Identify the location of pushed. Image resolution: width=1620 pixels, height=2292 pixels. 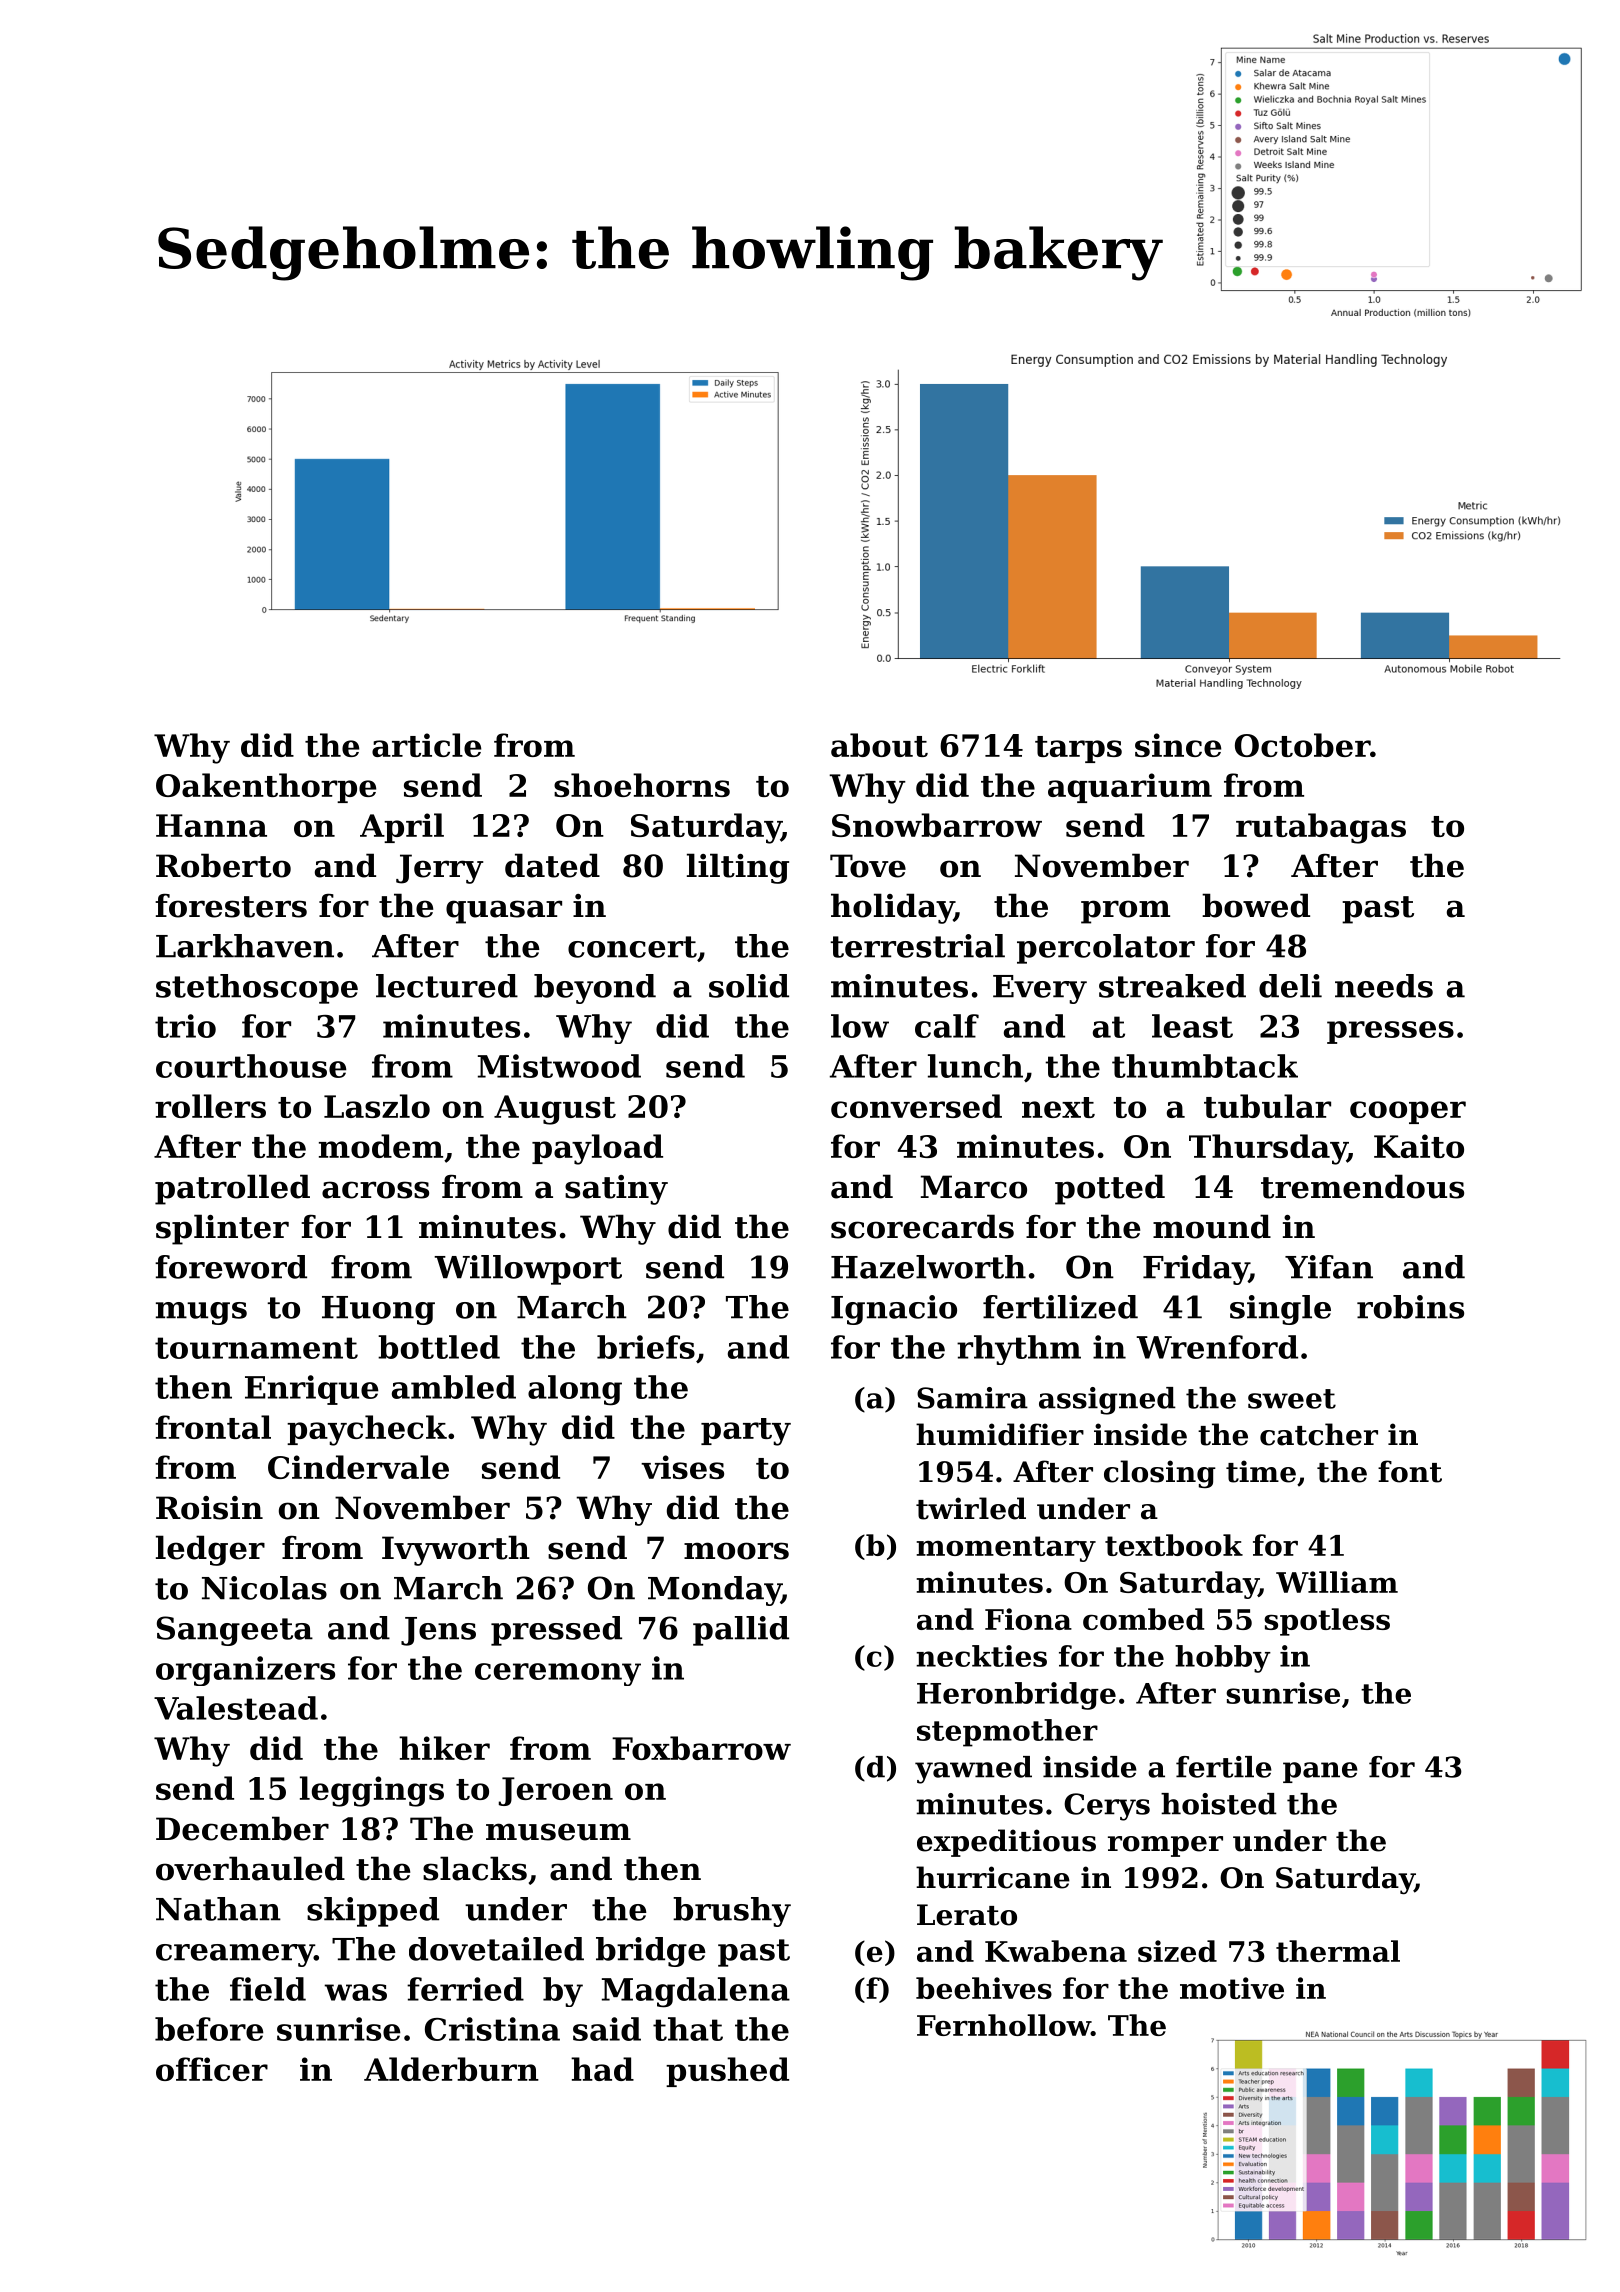
(727, 2072).
